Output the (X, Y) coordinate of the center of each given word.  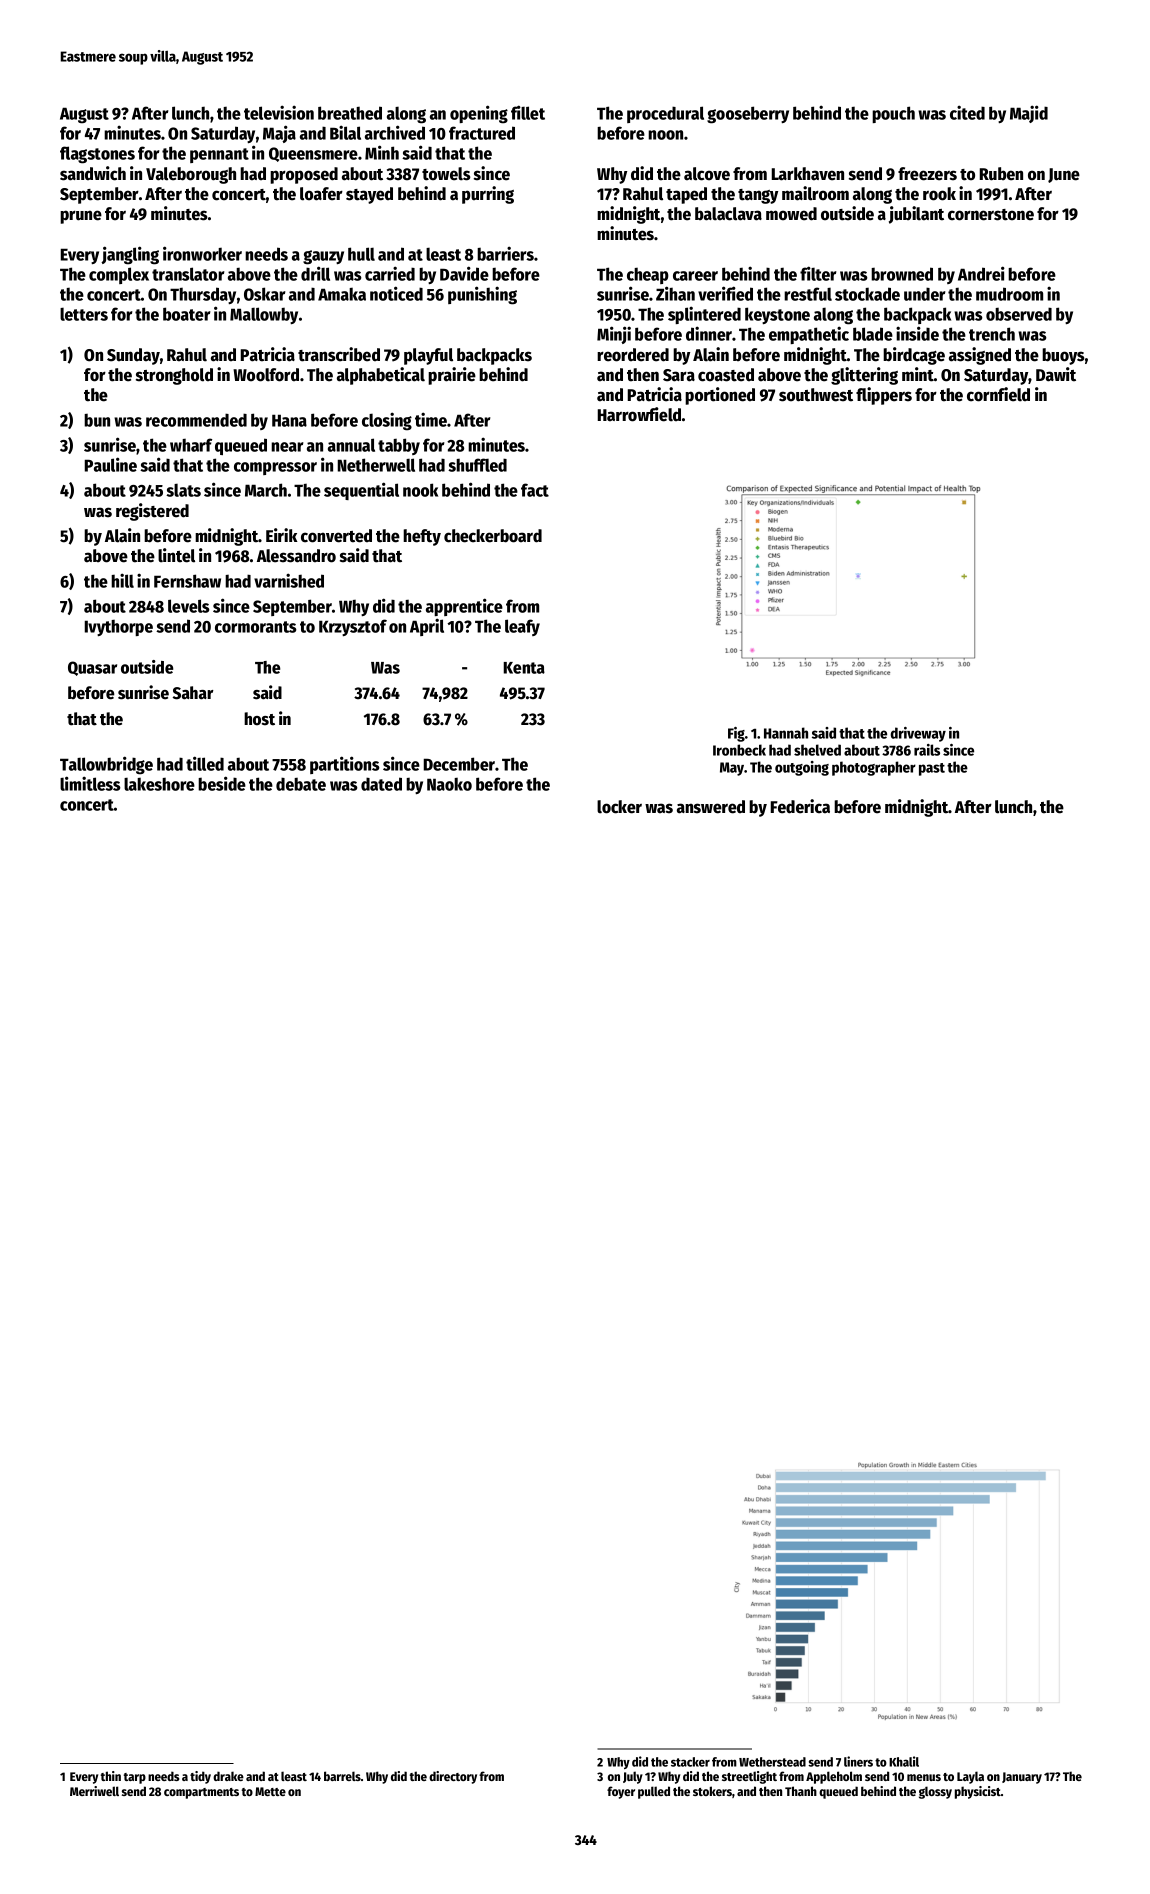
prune (81, 217)
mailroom (815, 193)
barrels (342, 1776)
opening (479, 114)
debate (301, 784)
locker (619, 807)
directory (453, 1777)
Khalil (904, 1761)
